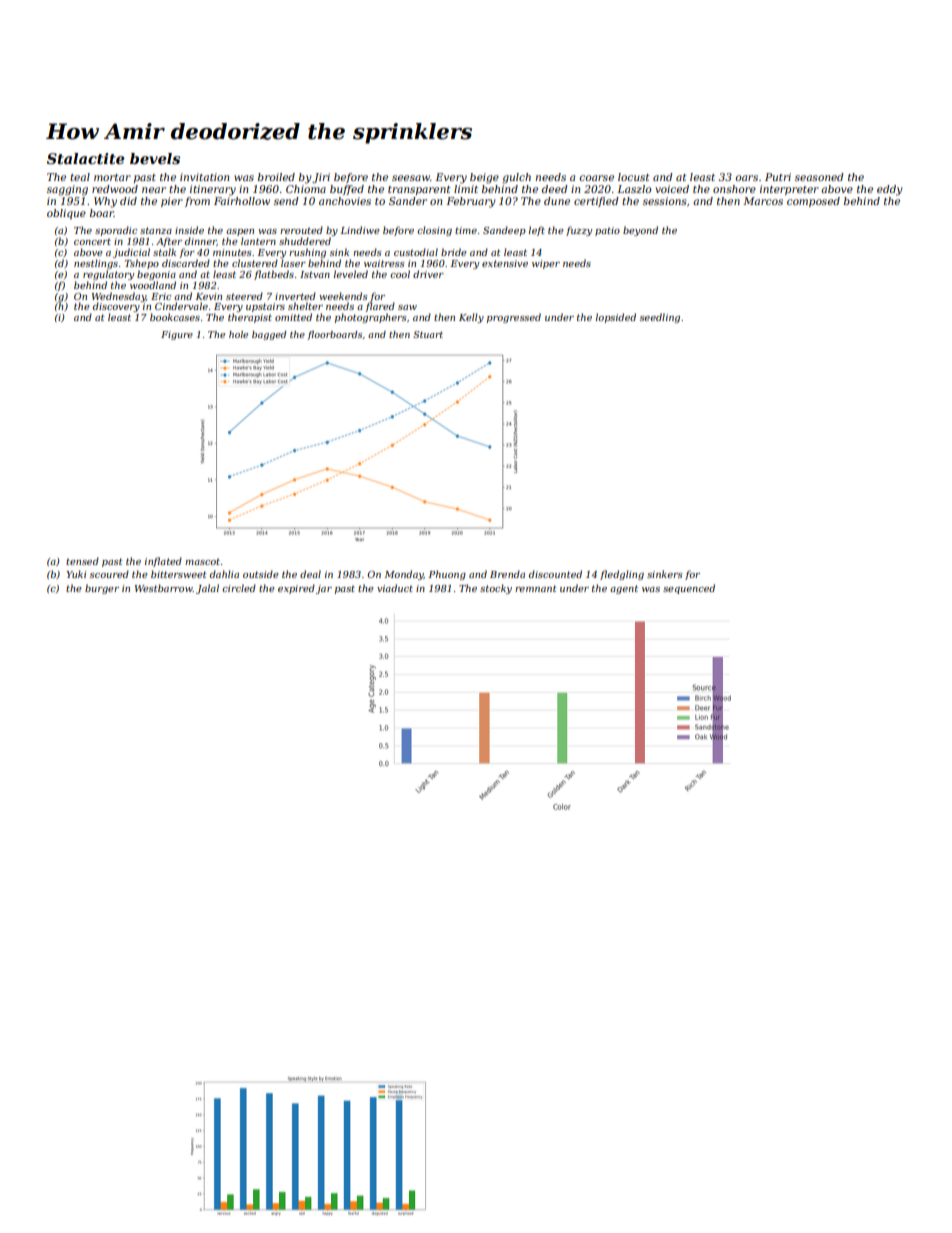 Image resolution: width=952 pixels, height=1233 pixels. What do you see at coordinates (622, 575) in the document?
I see `fledgling` at bounding box center [622, 575].
